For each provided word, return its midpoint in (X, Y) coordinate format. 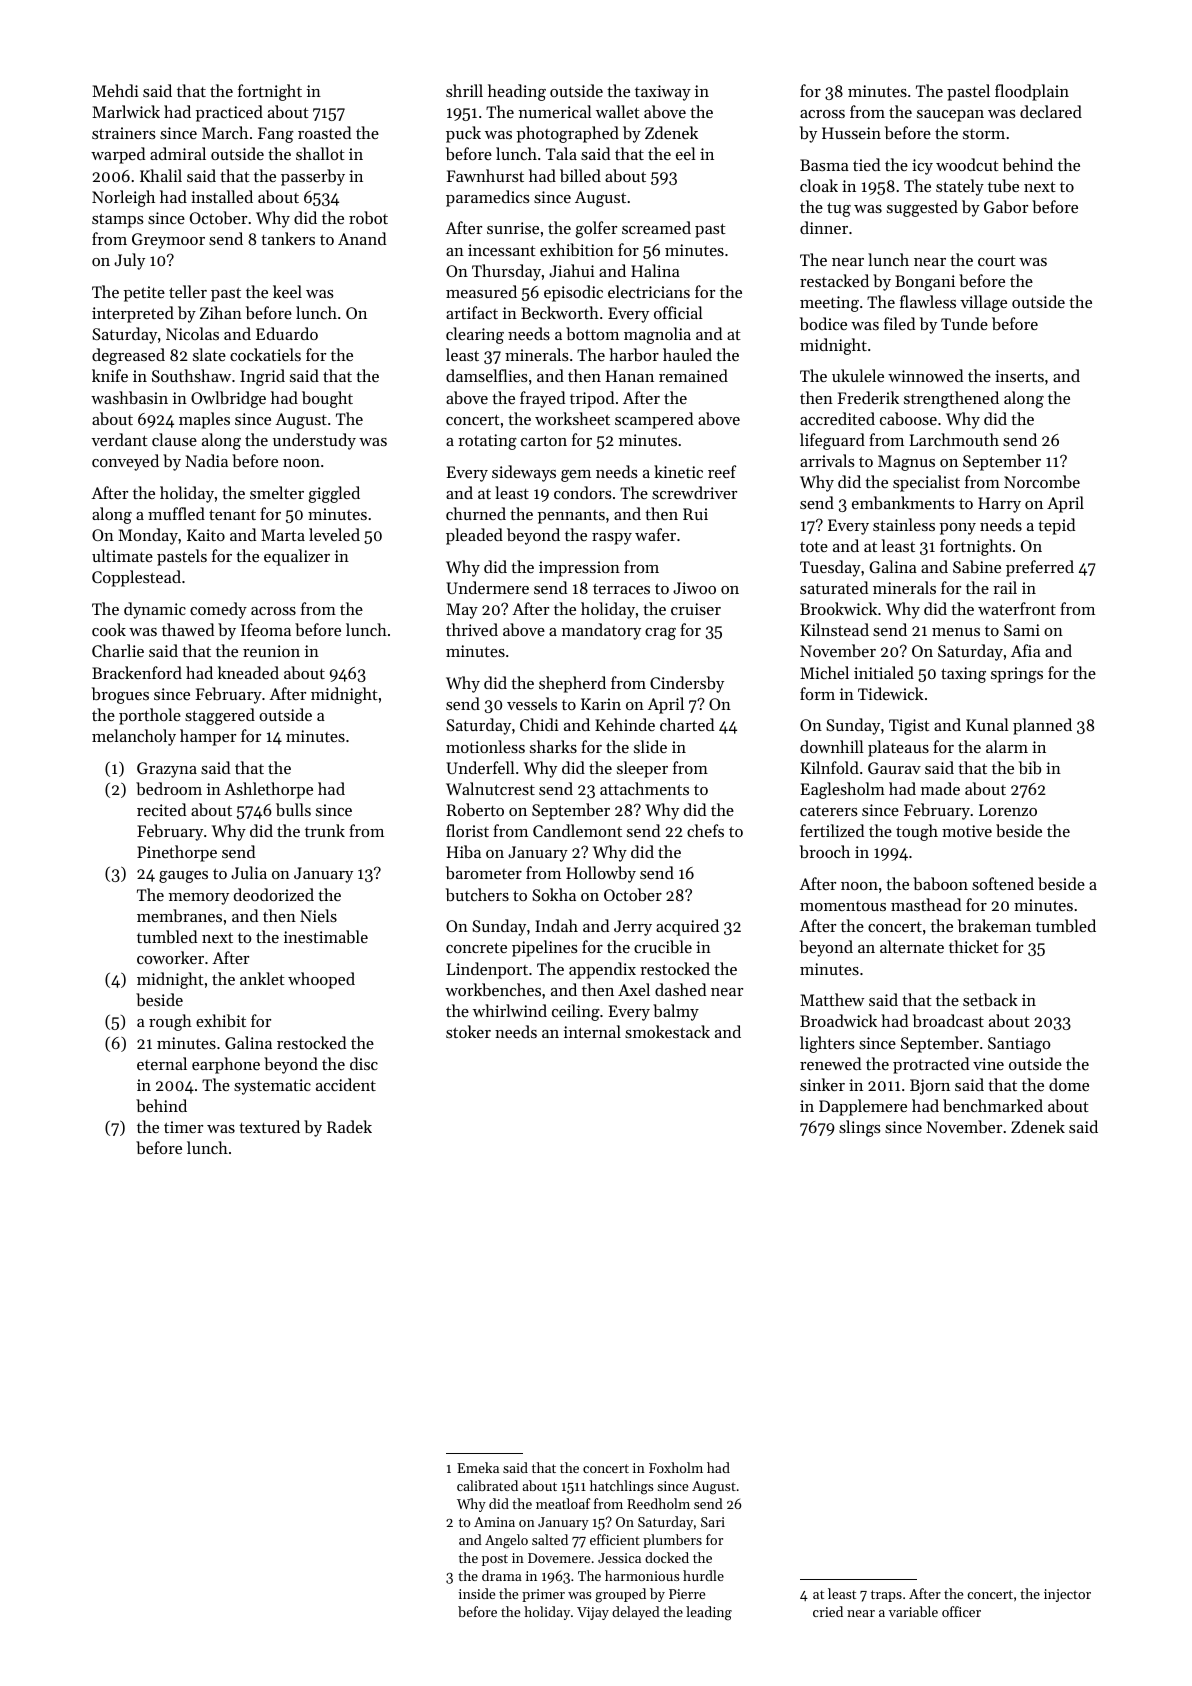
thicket (974, 946)
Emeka (478, 1467)
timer (183, 1127)
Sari (713, 1522)
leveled (334, 534)
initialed (884, 672)
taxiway (663, 93)
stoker (468, 1031)
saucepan (950, 116)
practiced (229, 113)
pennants (571, 517)
